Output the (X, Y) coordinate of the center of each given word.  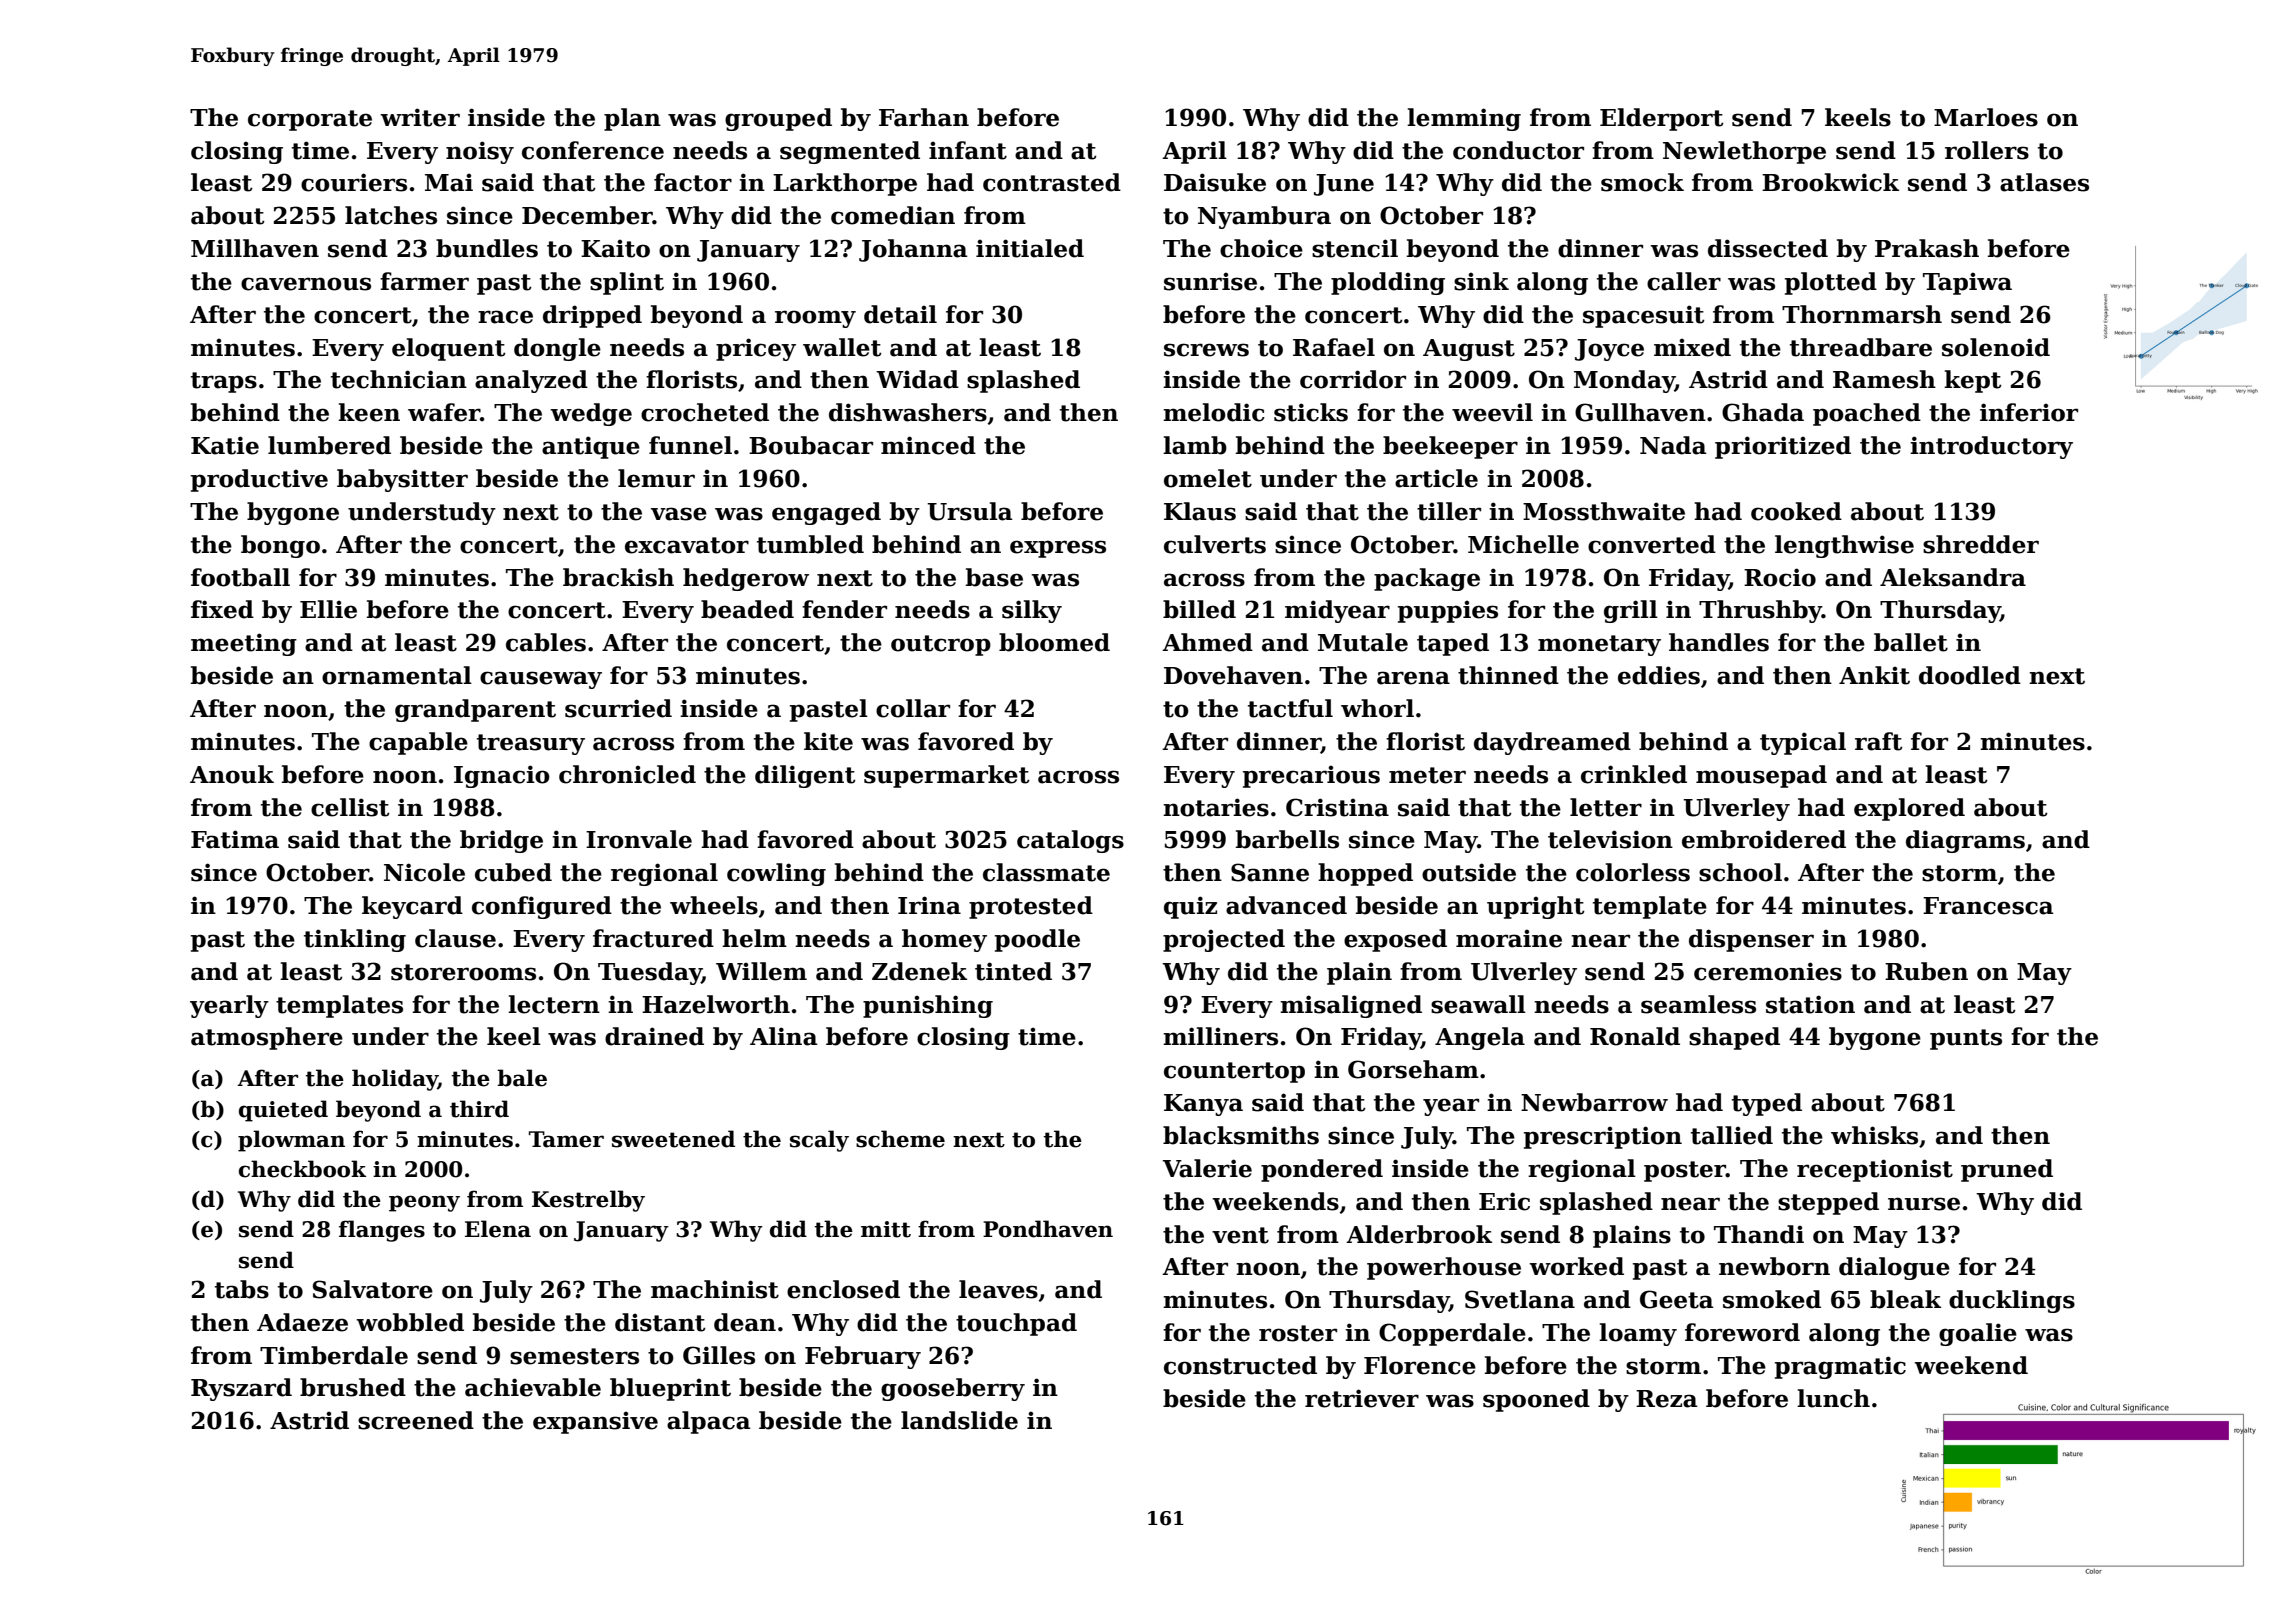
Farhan (924, 117)
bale (522, 1078)
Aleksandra (1953, 577)
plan (632, 119)
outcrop (941, 645)
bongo (280, 546)
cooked (1796, 511)
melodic (1214, 412)
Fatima (235, 839)
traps (224, 382)
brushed (353, 1387)
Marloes (1986, 117)
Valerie (1207, 1168)
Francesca (1988, 906)
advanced (1286, 905)
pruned (2007, 1170)
